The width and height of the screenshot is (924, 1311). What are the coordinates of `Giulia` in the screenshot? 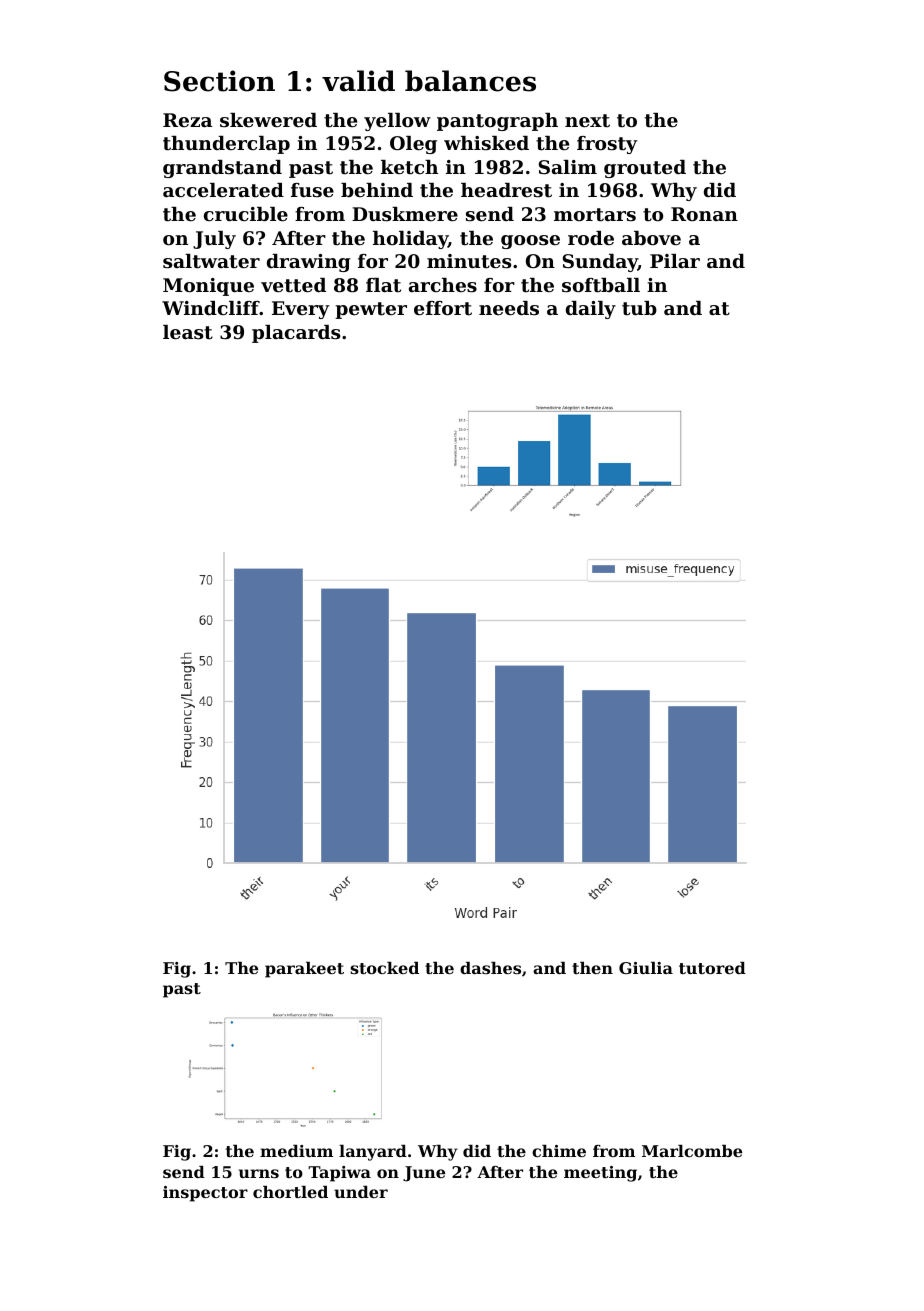 It's located at (646, 968).
